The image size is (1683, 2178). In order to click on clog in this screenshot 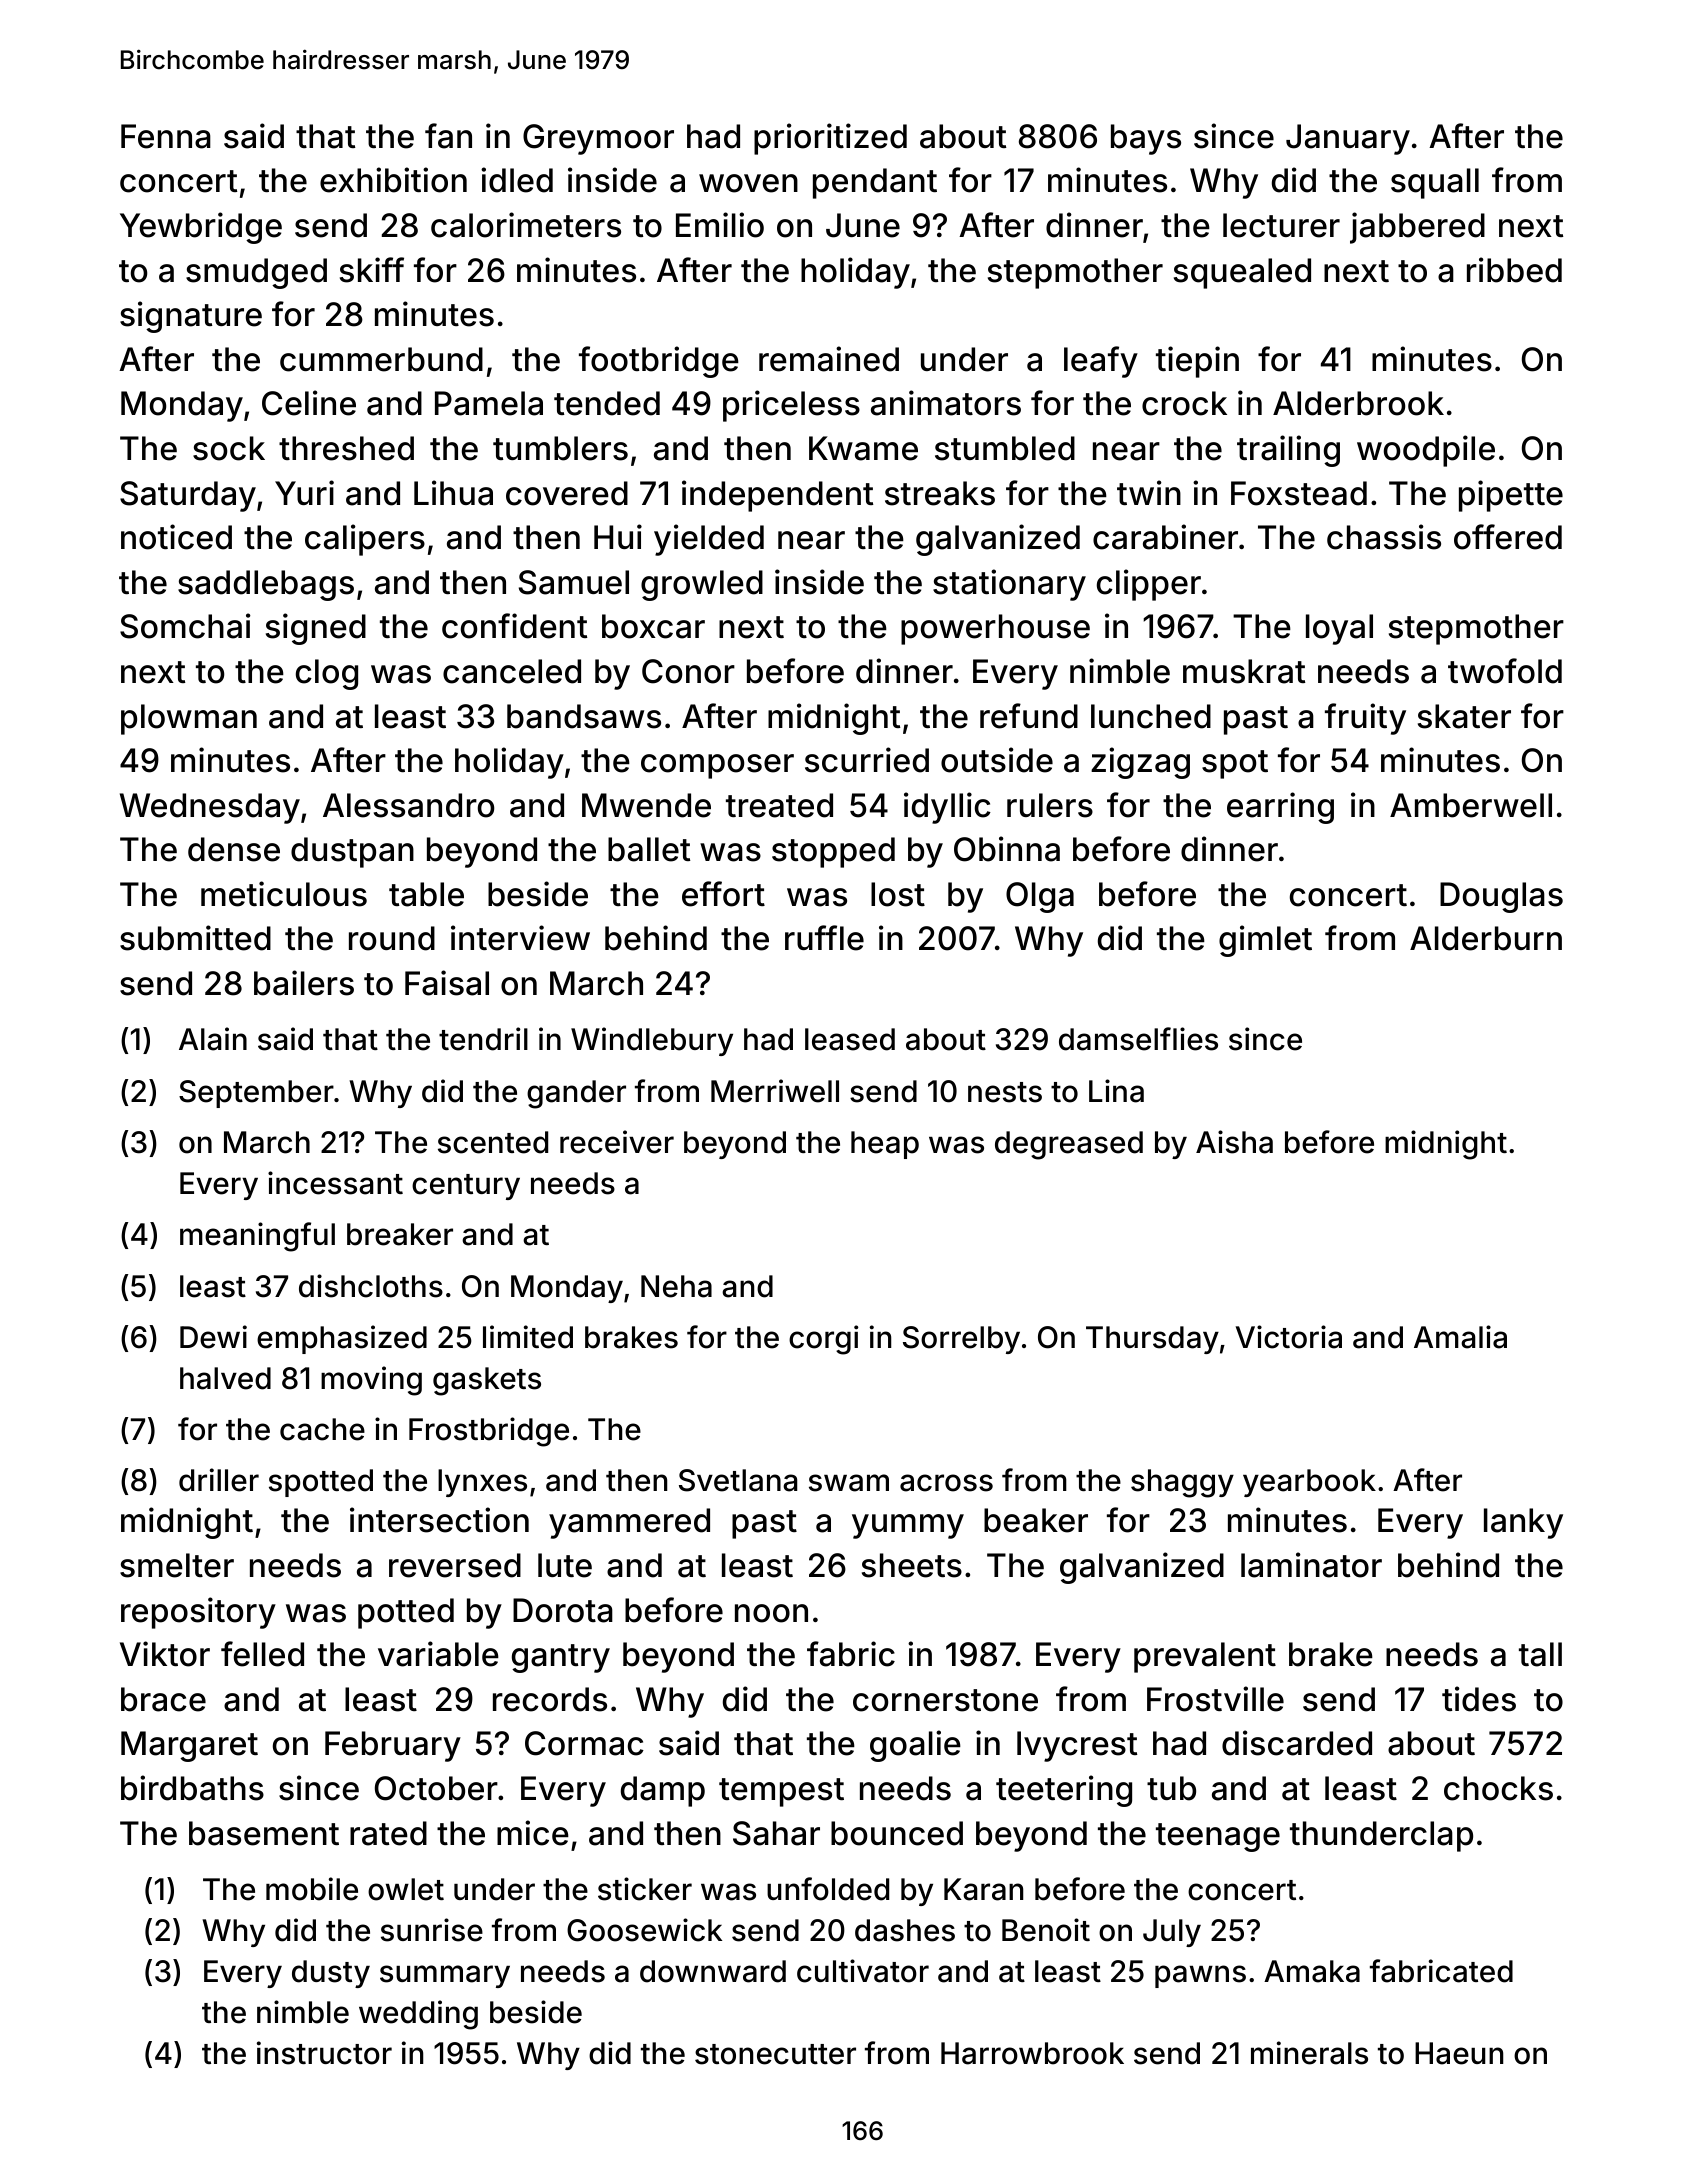, I will do `click(327, 674)`.
